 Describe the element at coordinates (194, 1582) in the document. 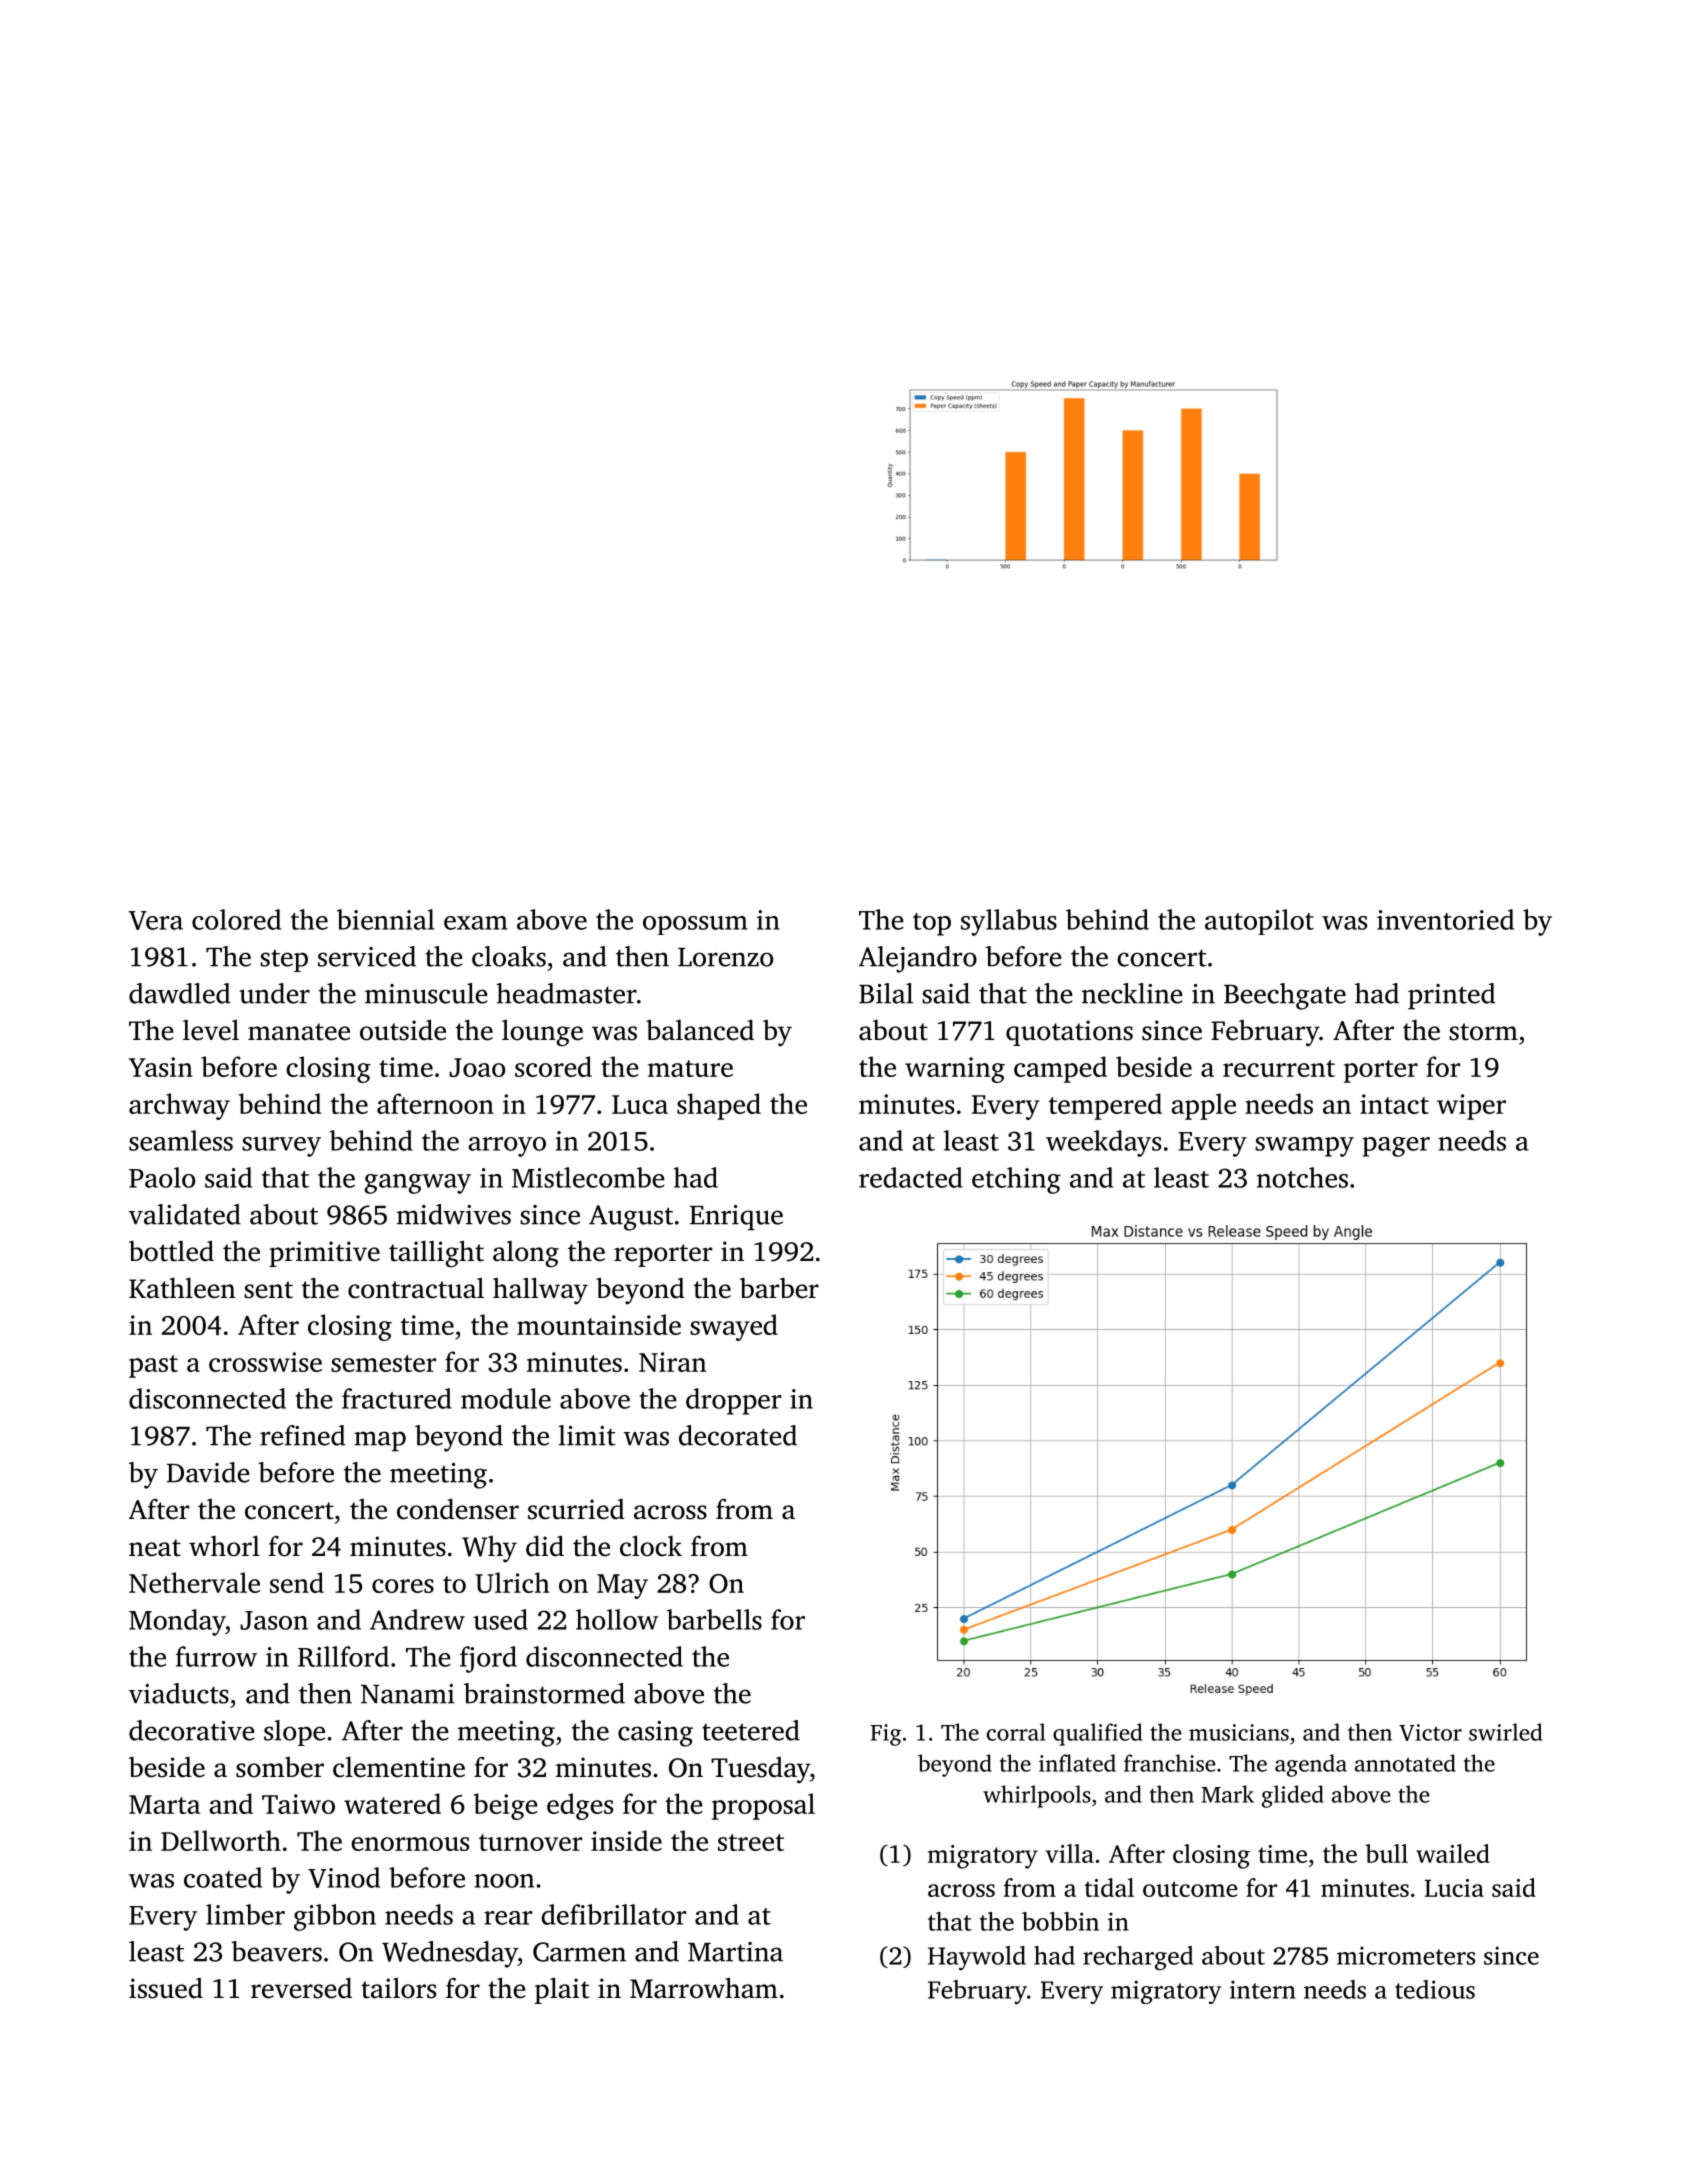

I see `Nethervale` at that location.
